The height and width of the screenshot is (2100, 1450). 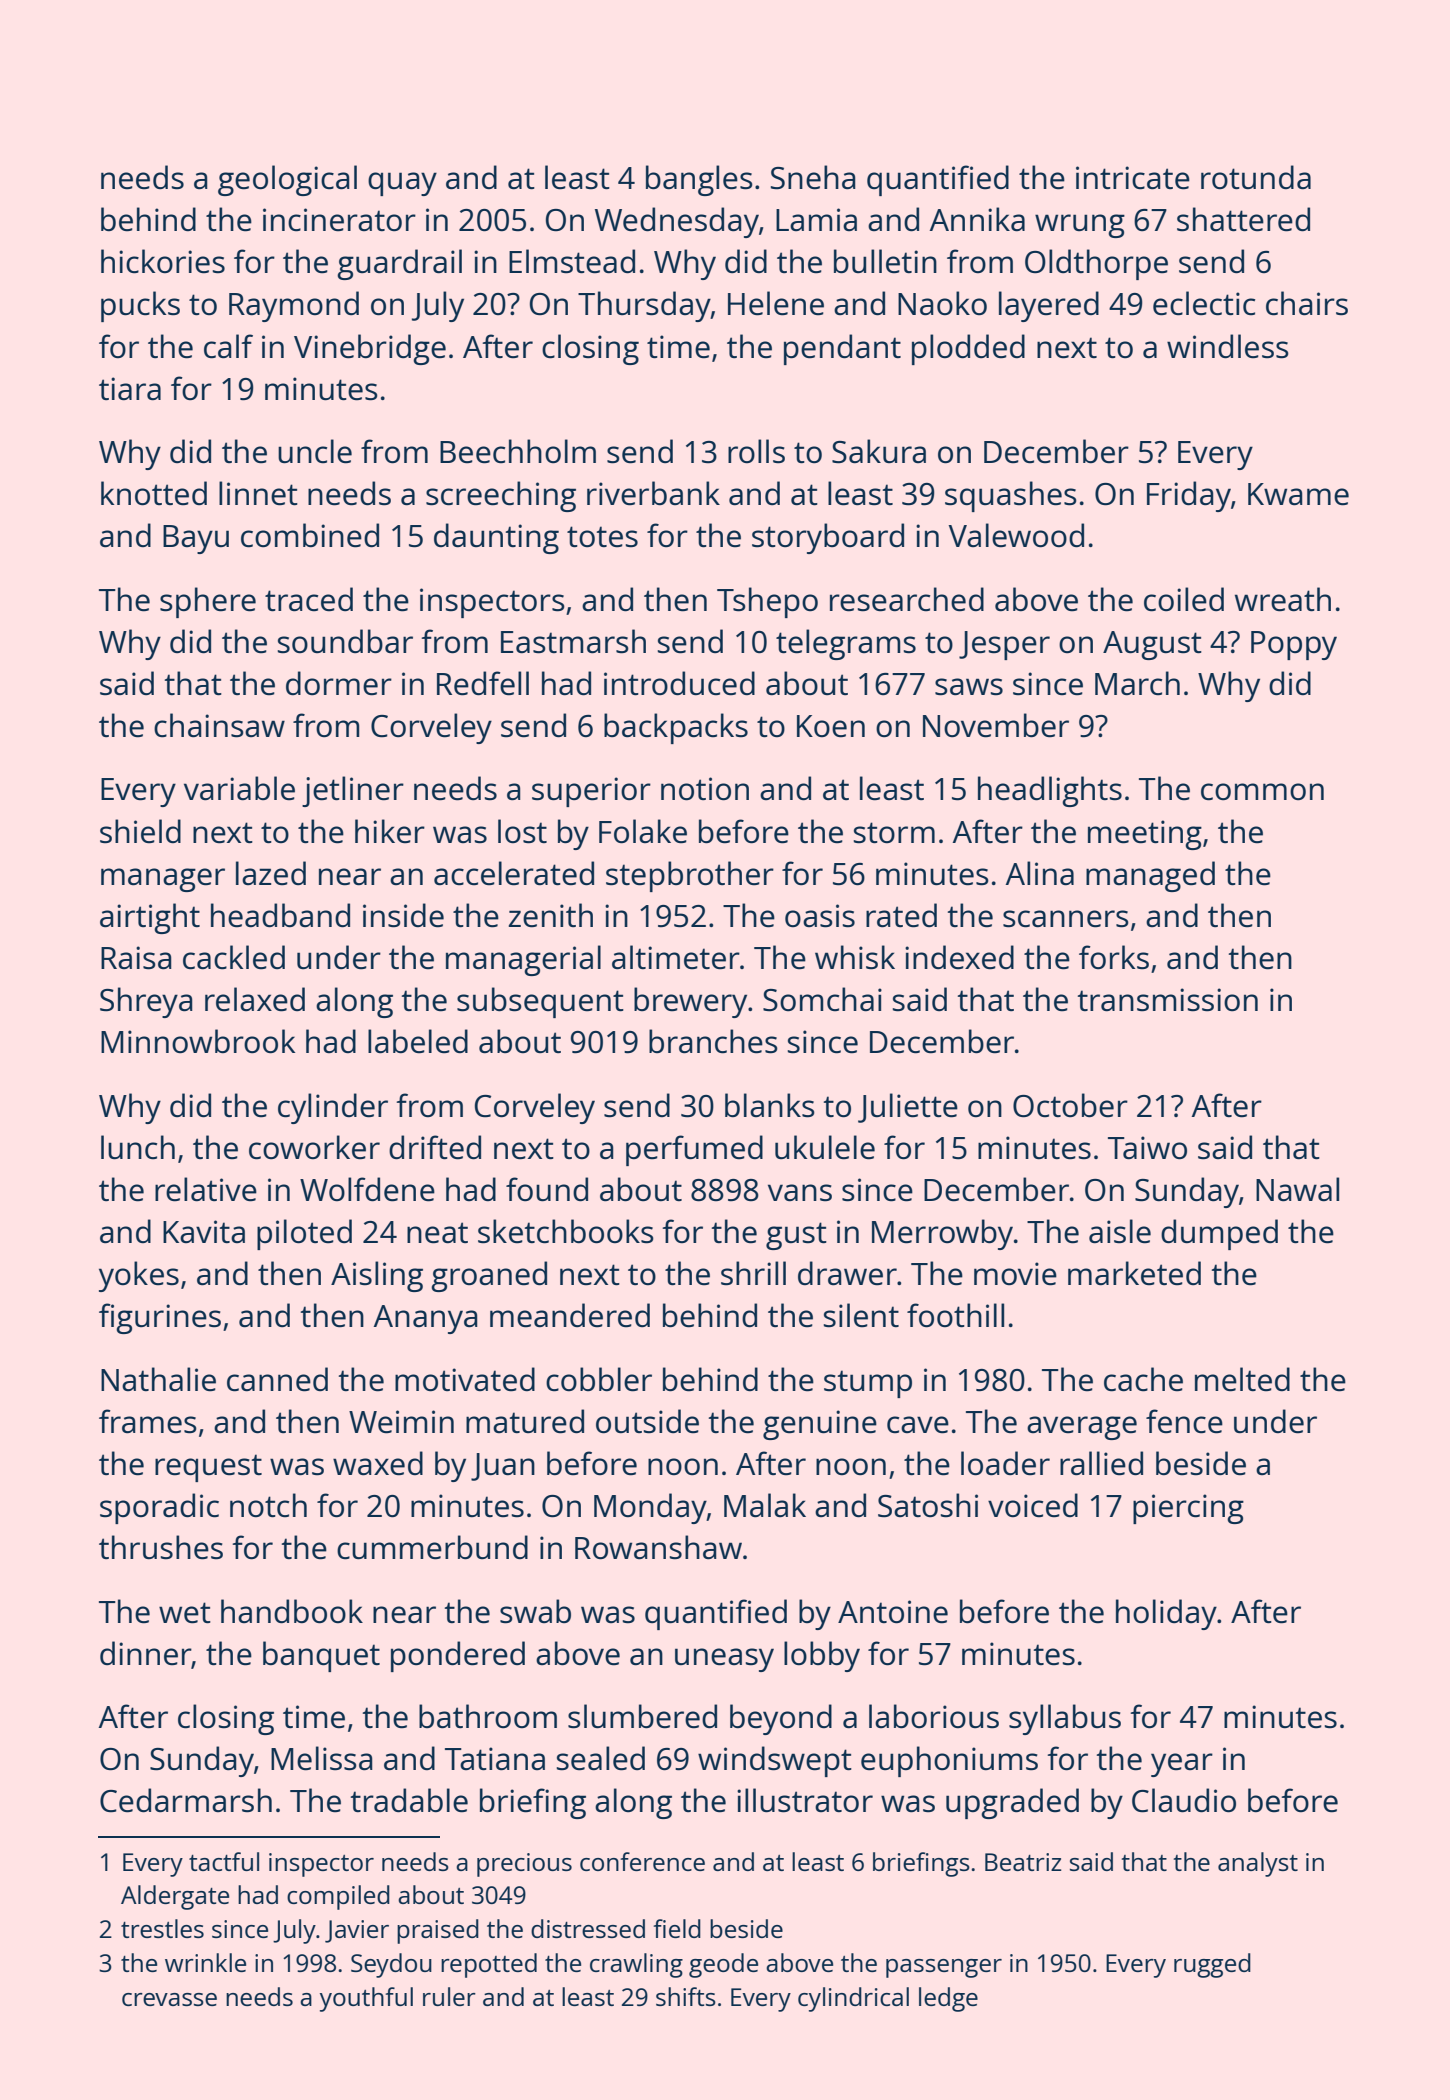 I want to click on intricate, so click(x=1133, y=178).
